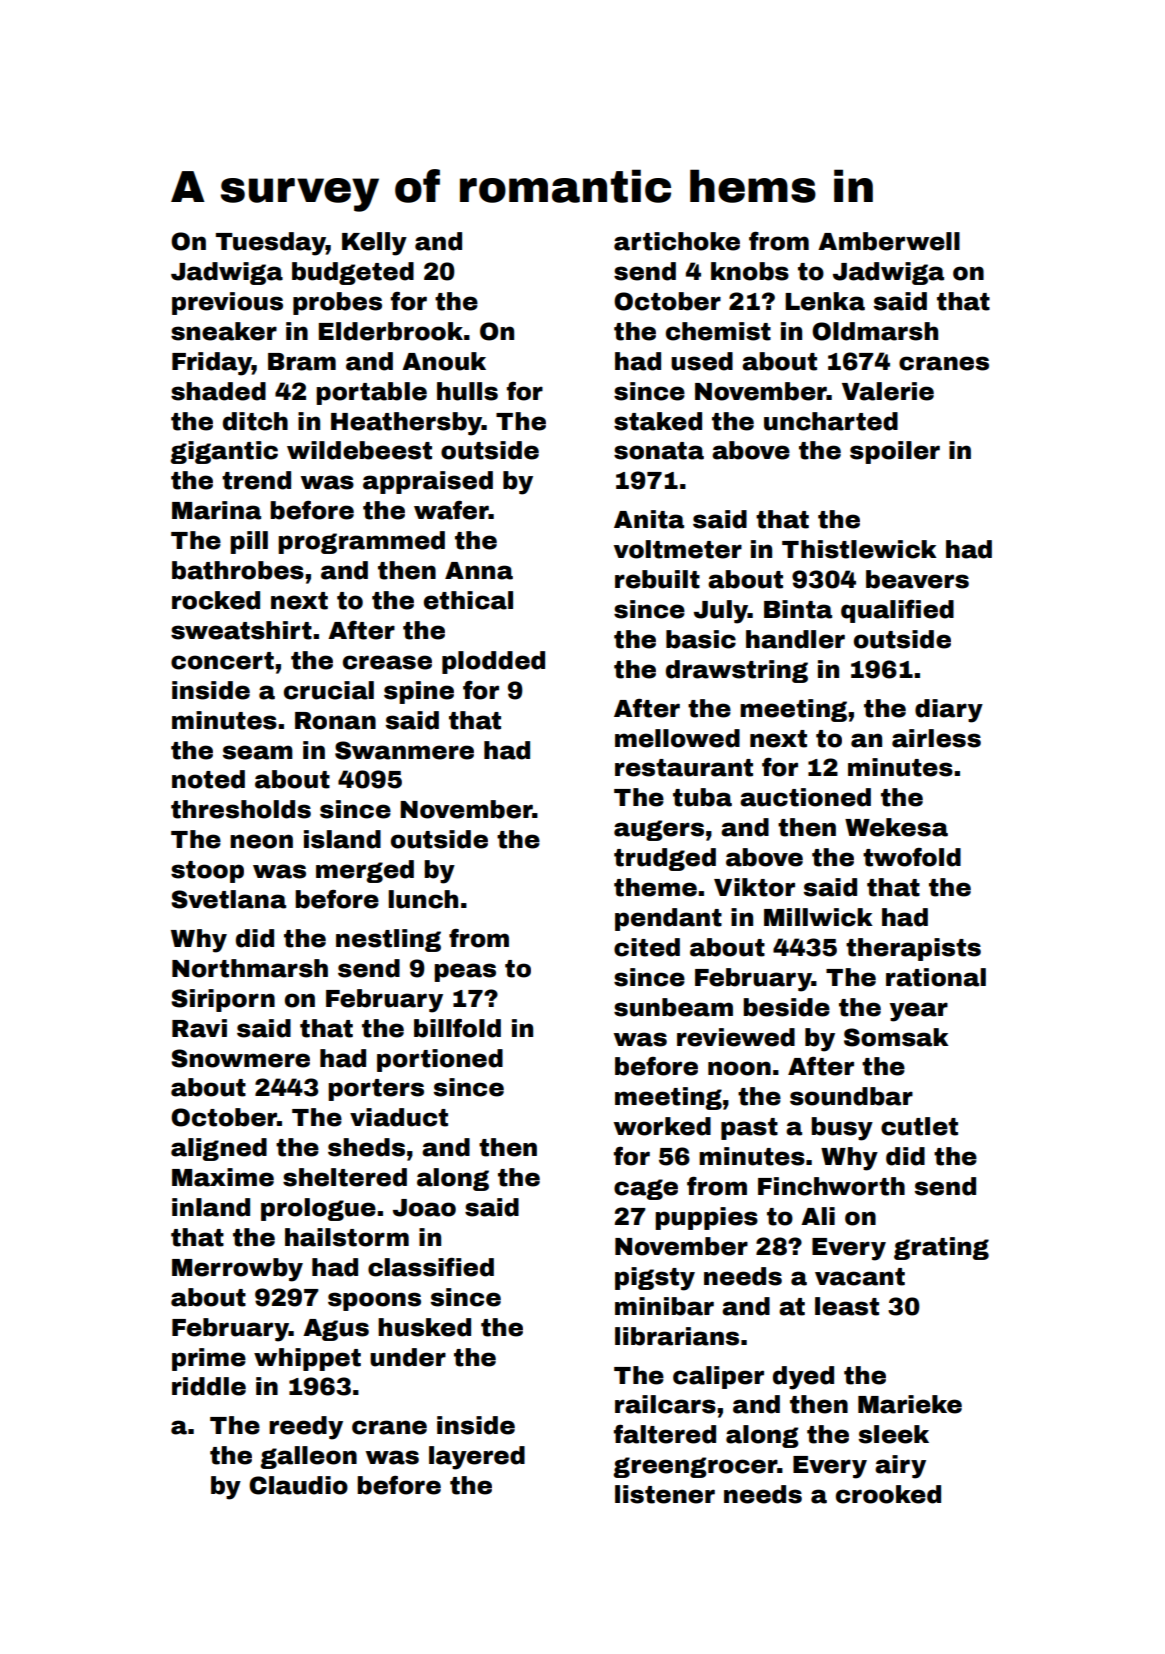 Image resolution: width=1165 pixels, height=1654 pixels. Describe the element at coordinates (298, 1485) in the screenshot. I see `Claudio` at that location.
